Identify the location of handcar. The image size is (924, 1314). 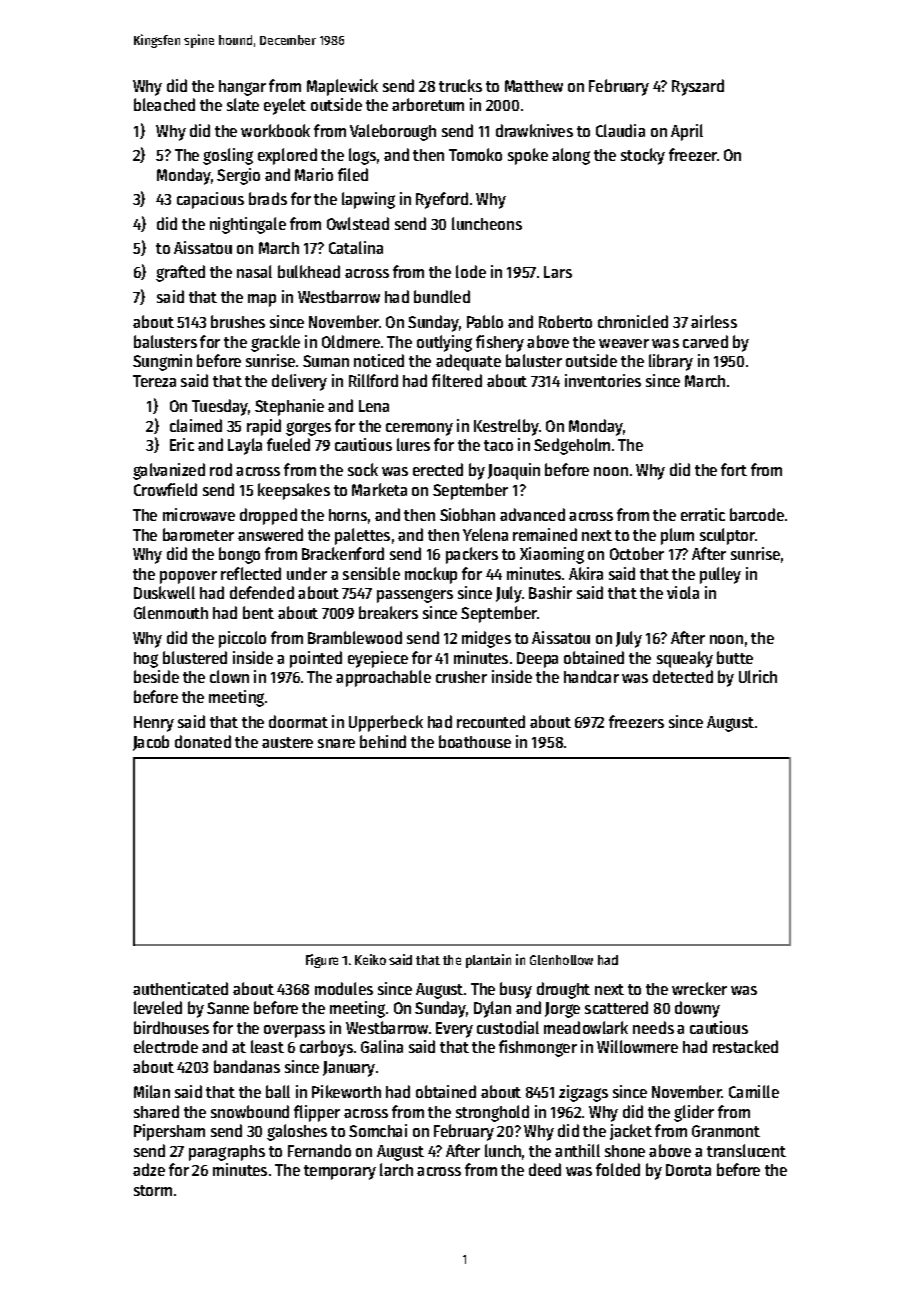
(591, 676).
